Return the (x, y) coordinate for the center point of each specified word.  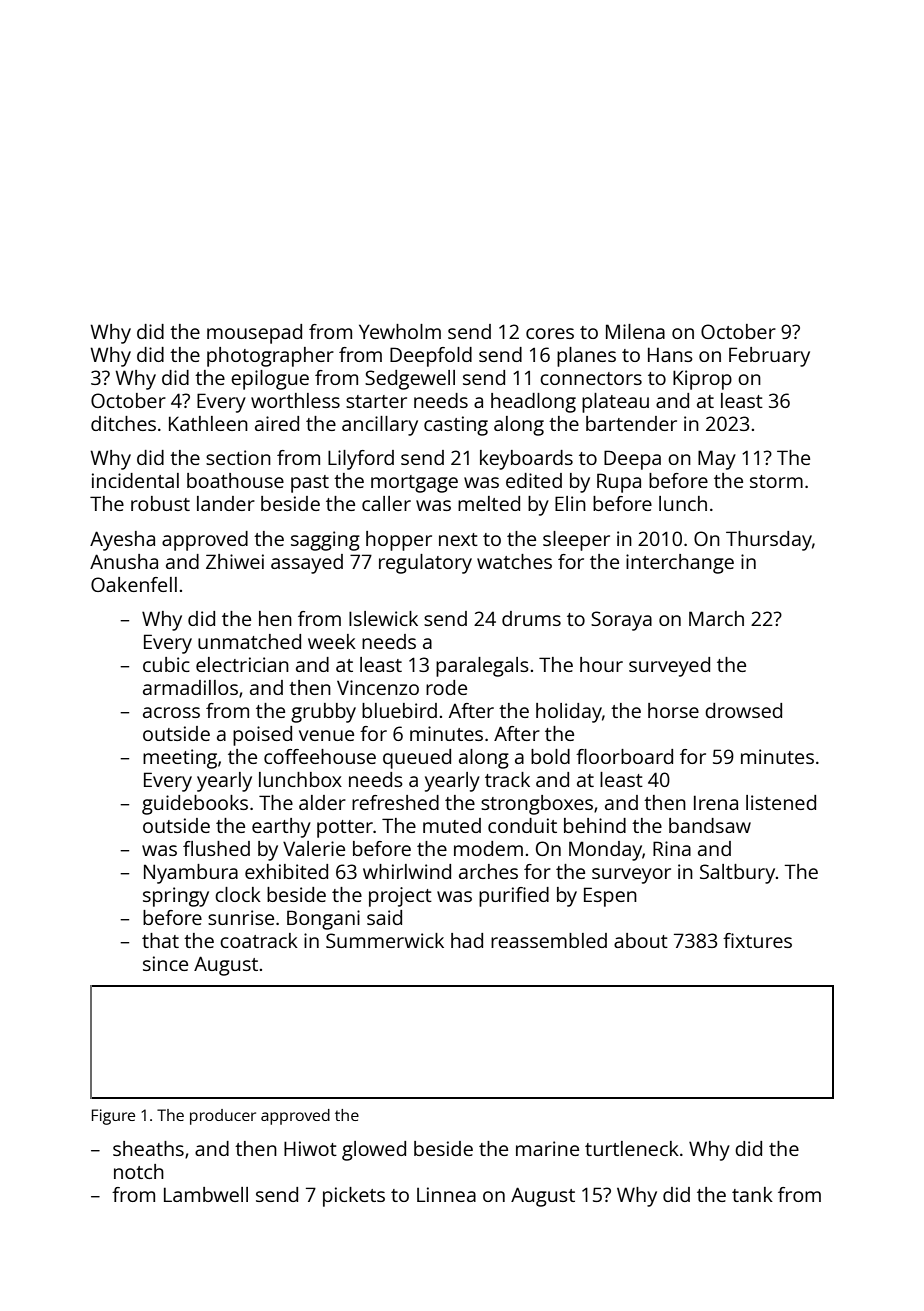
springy (176, 897)
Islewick (383, 618)
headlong (533, 403)
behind (595, 825)
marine (547, 1148)
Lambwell (206, 1194)
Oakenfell (134, 584)
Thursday (769, 541)
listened (781, 802)
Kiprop (702, 380)
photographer (270, 357)
